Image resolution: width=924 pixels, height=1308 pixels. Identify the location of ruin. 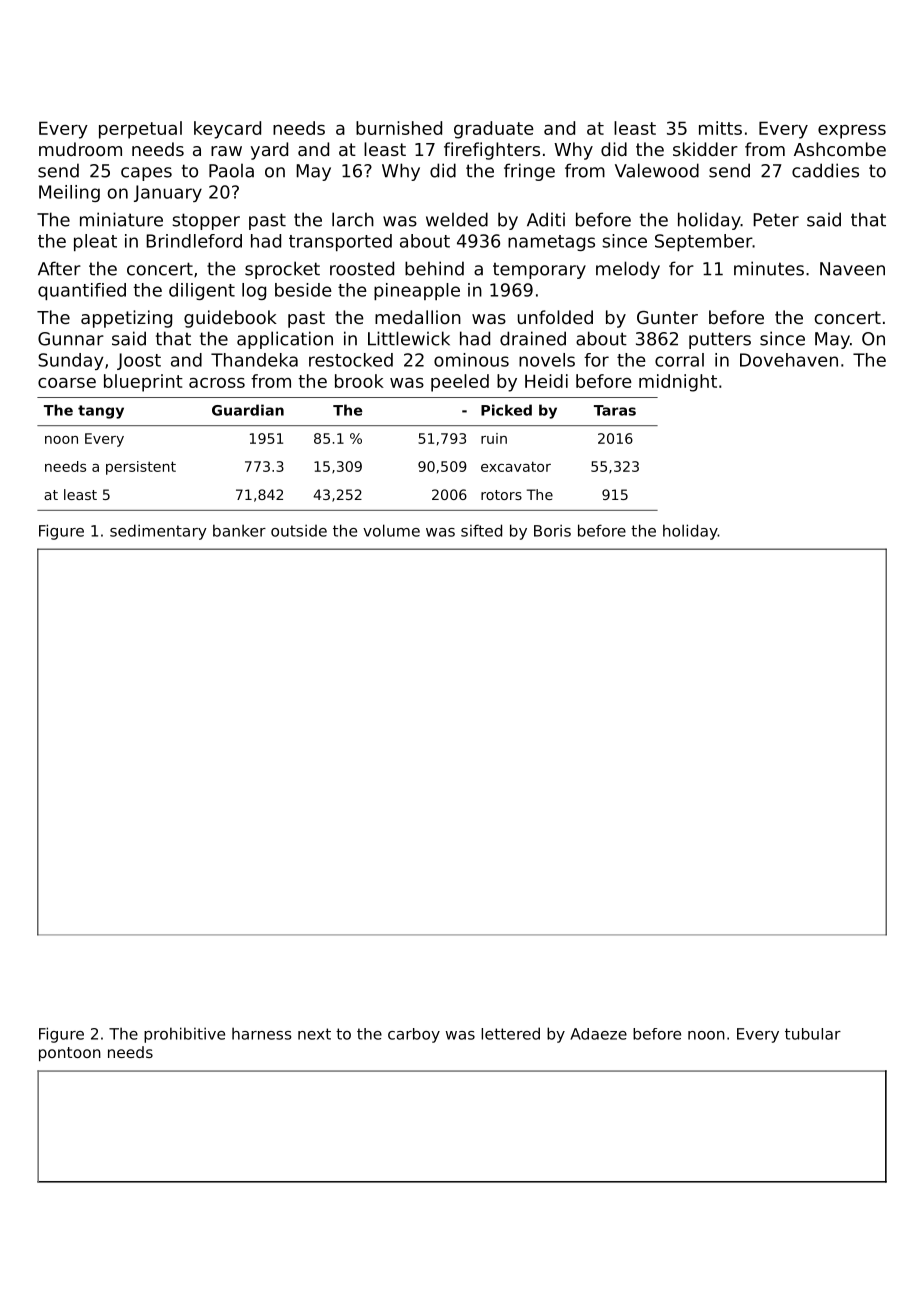
(494, 438).
